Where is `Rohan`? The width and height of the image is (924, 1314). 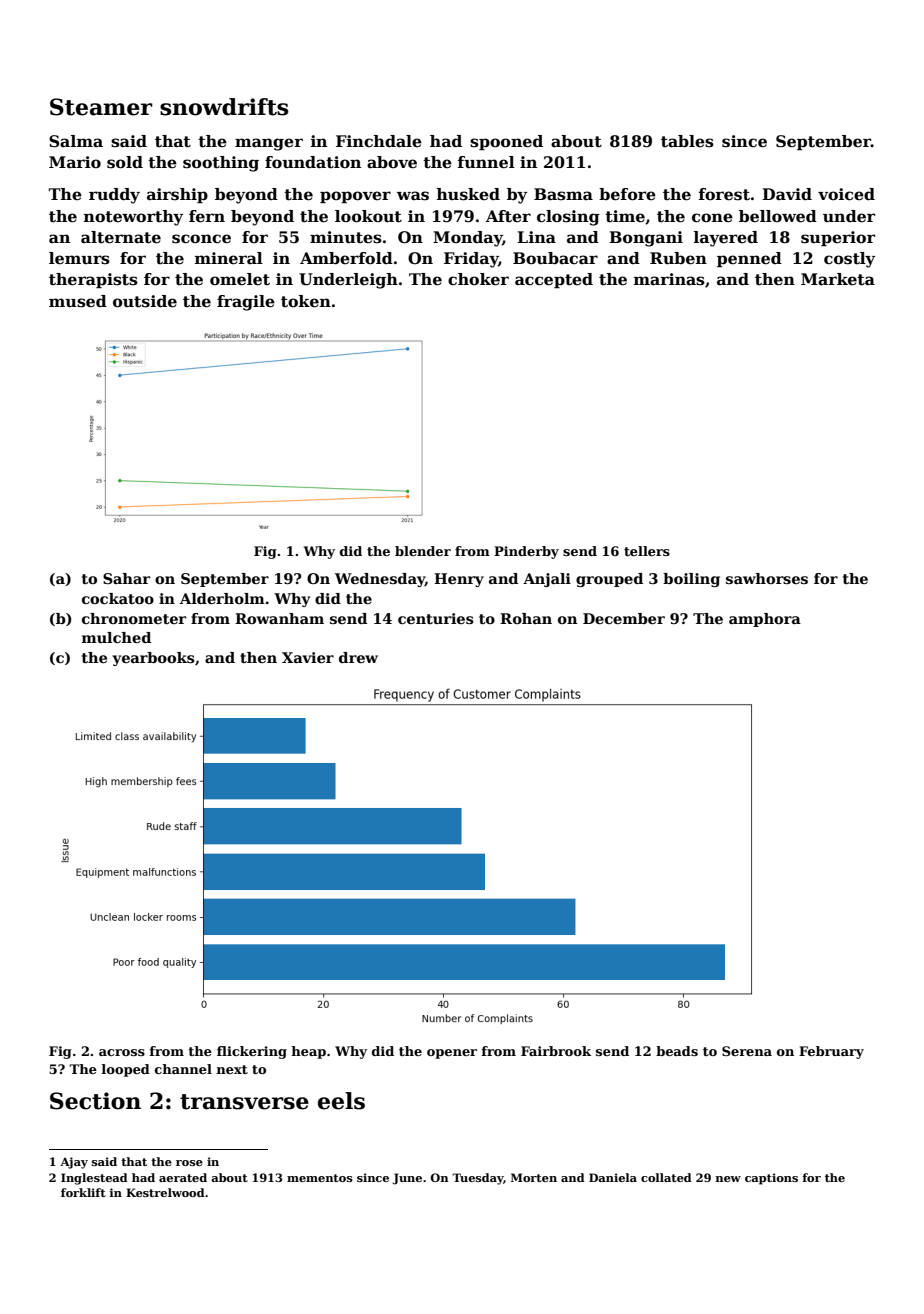 Rohan is located at coordinates (526, 618).
